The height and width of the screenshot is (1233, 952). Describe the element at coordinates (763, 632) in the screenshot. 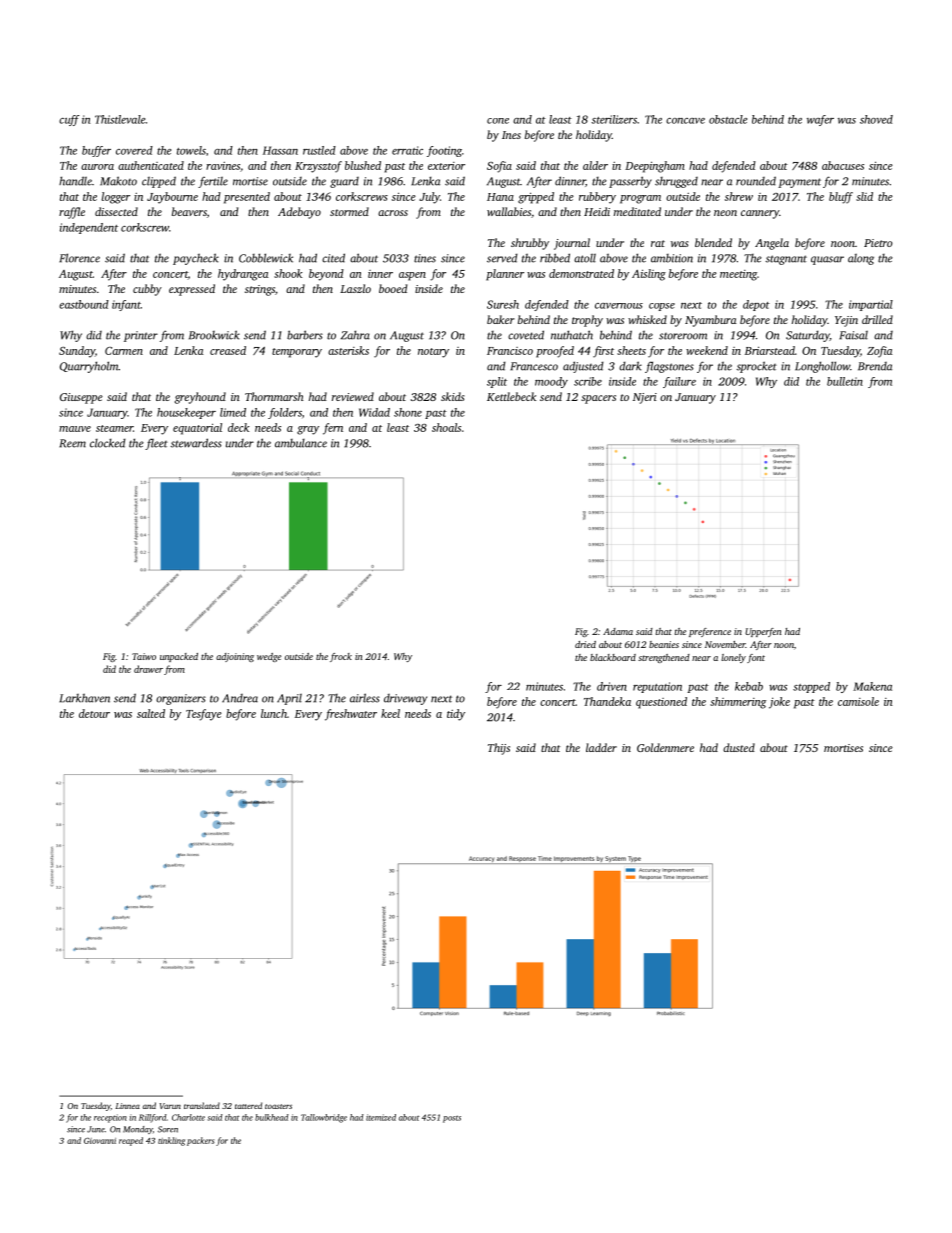

I see `Upperfen` at that location.
